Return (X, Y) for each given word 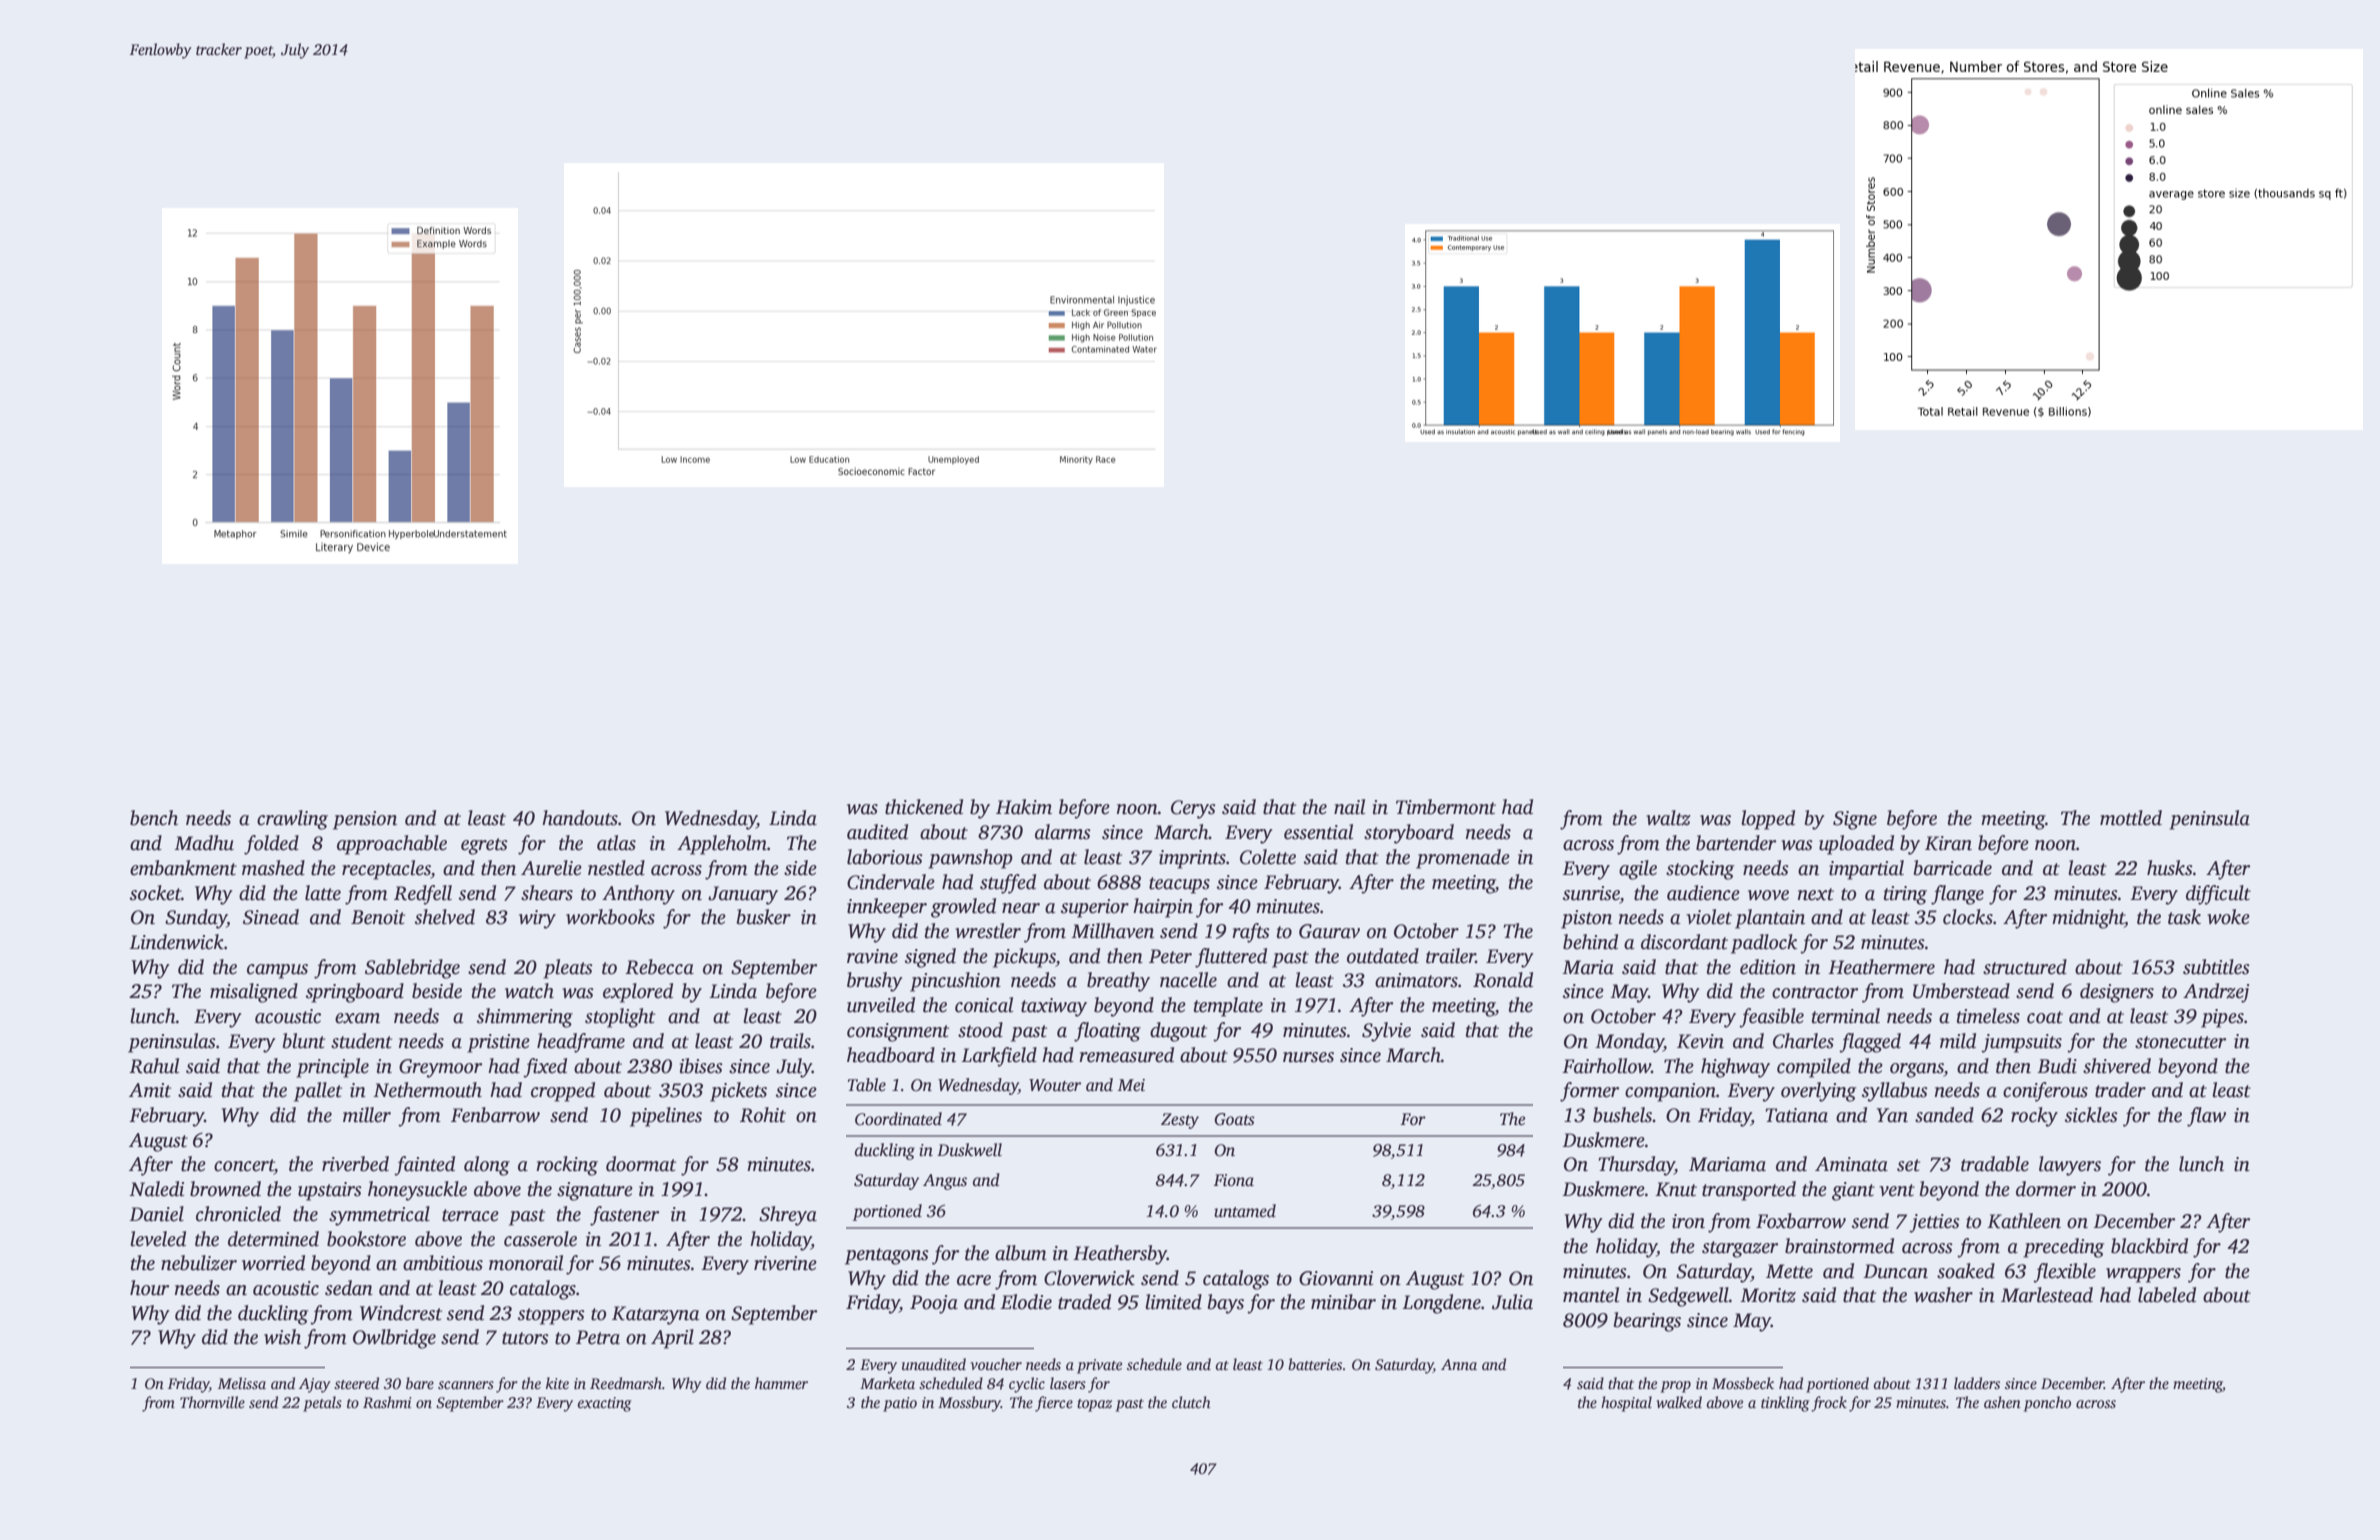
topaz (1094, 1405)
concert (244, 1165)
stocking (1700, 870)
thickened (924, 807)
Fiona (1233, 1180)
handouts (580, 818)
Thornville (212, 1402)
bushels (1623, 1115)
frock (1829, 1404)
